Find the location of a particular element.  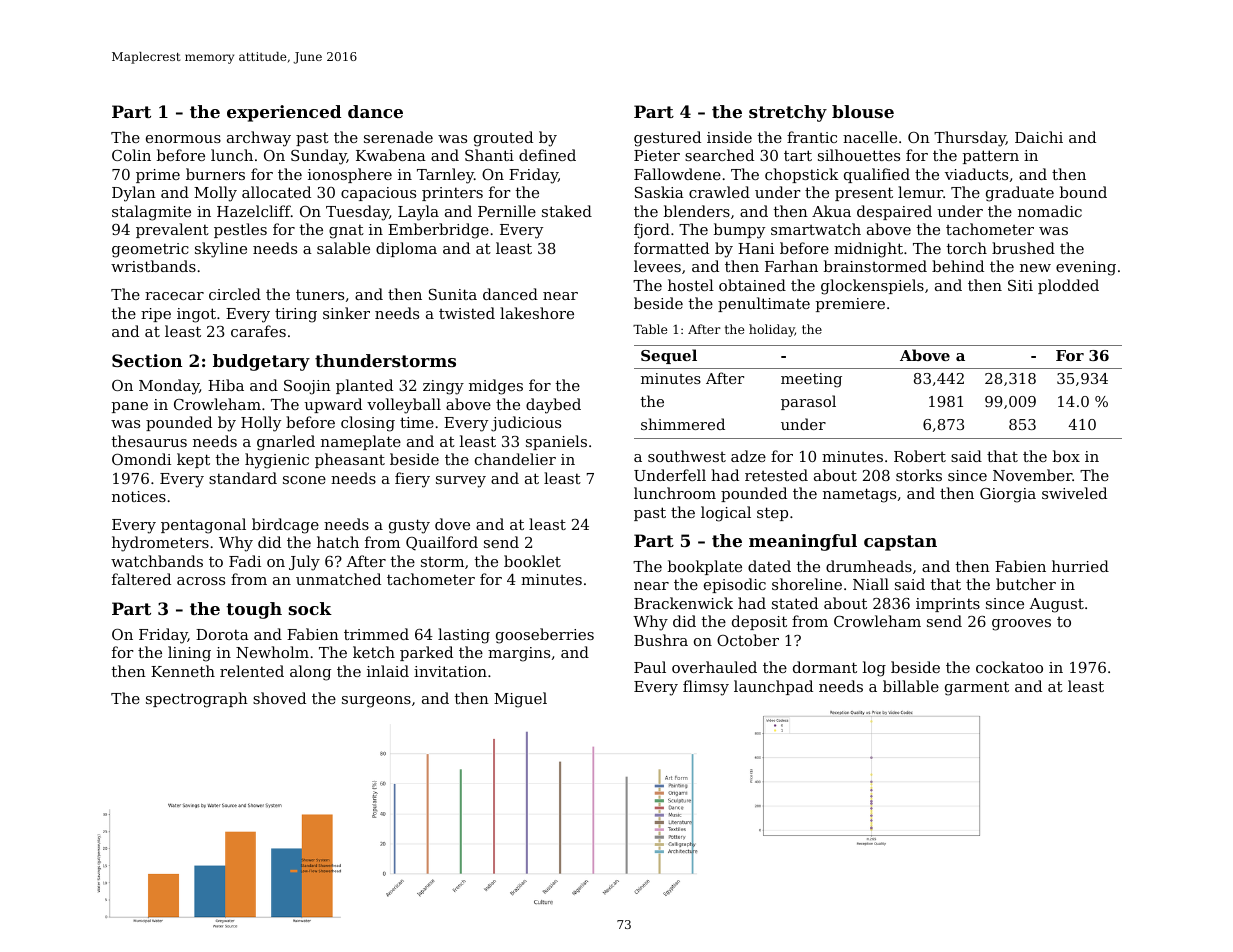

relented is located at coordinates (252, 671).
